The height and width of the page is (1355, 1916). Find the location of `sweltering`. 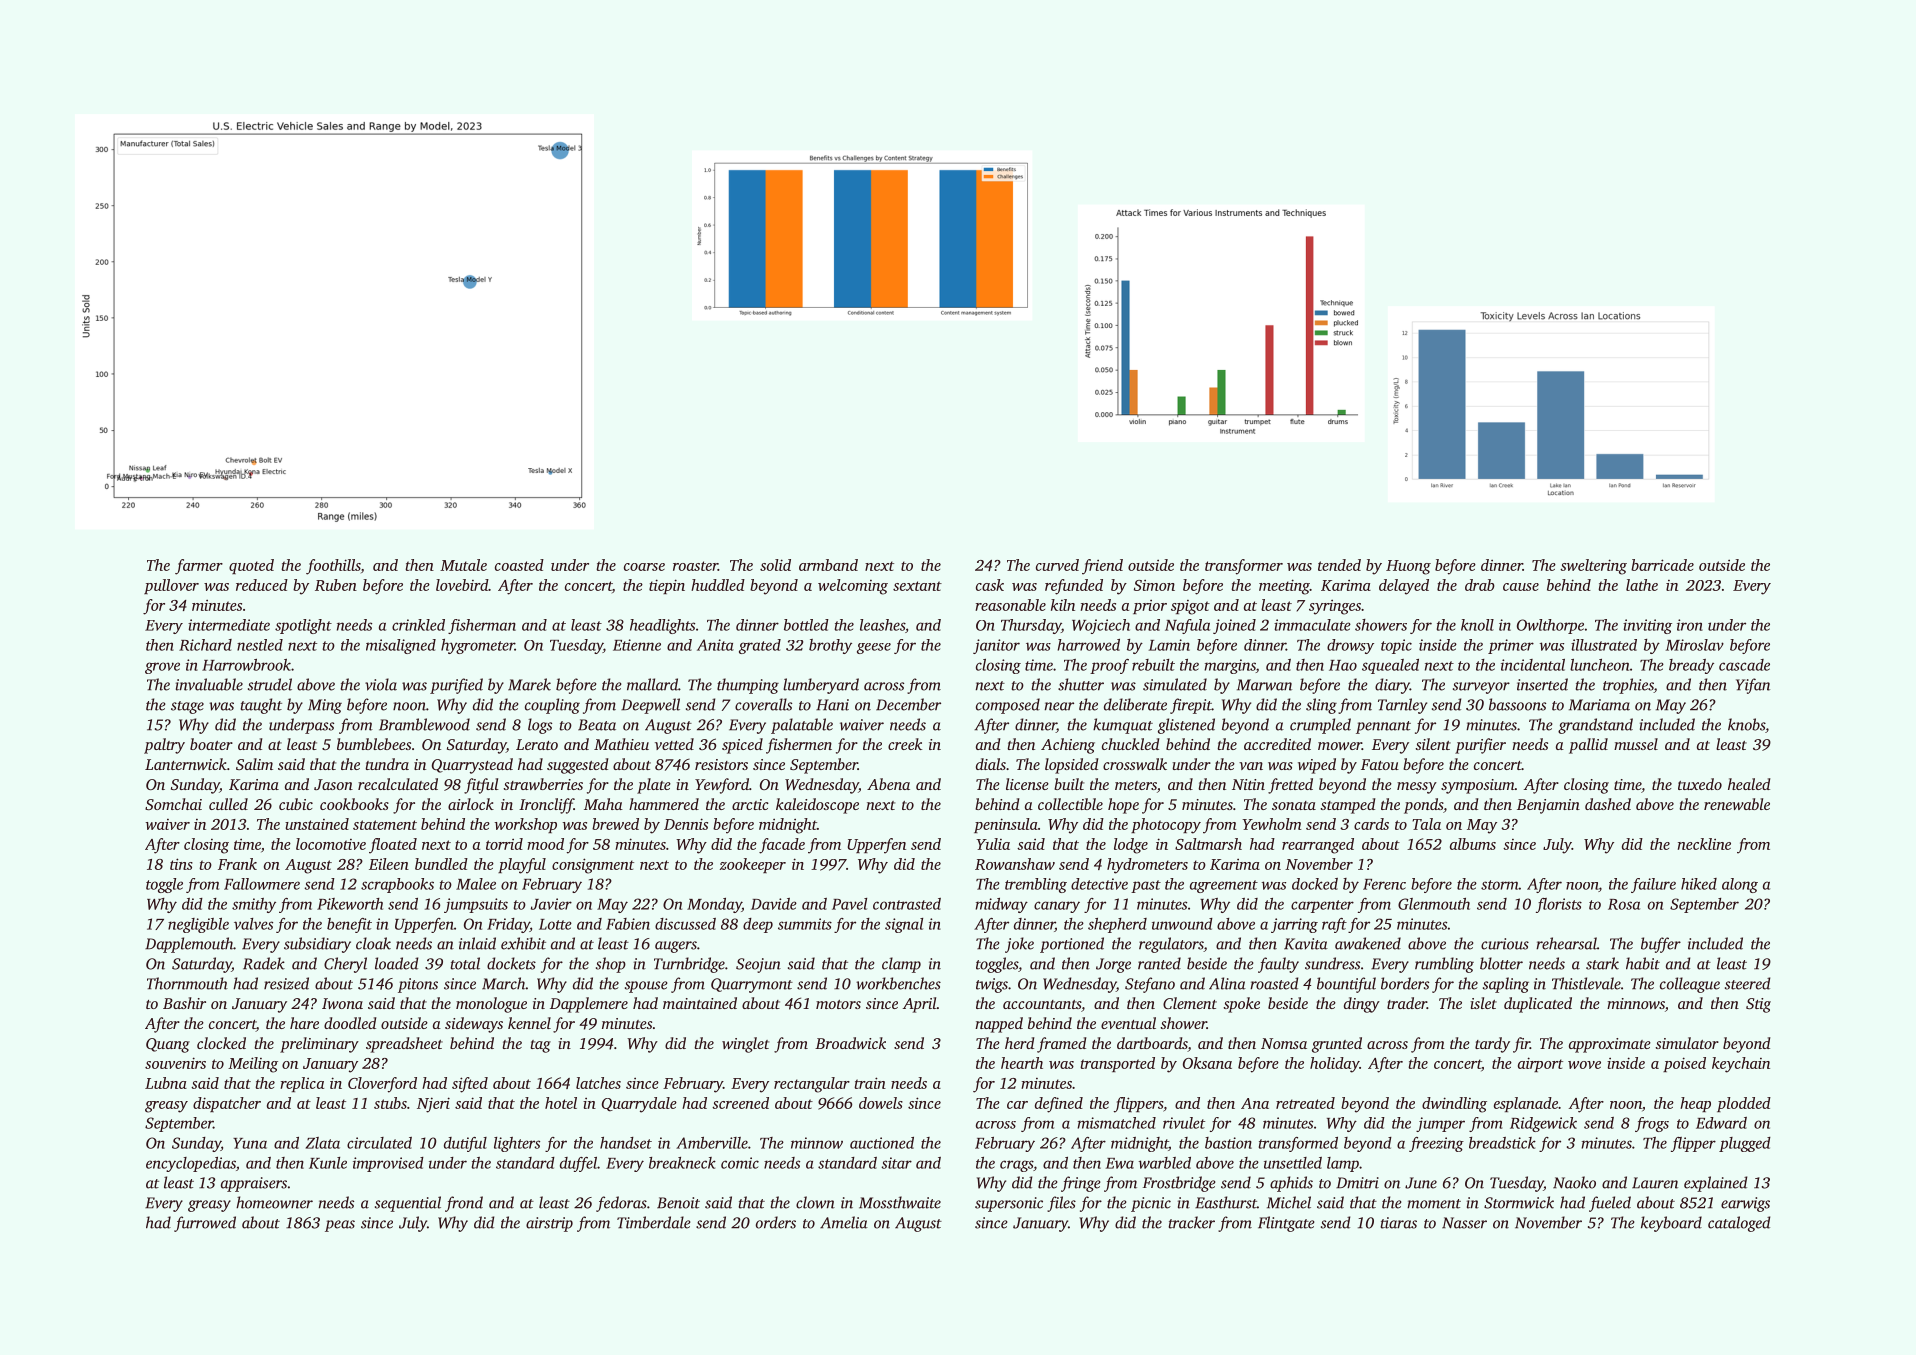

sweltering is located at coordinates (1593, 567).
